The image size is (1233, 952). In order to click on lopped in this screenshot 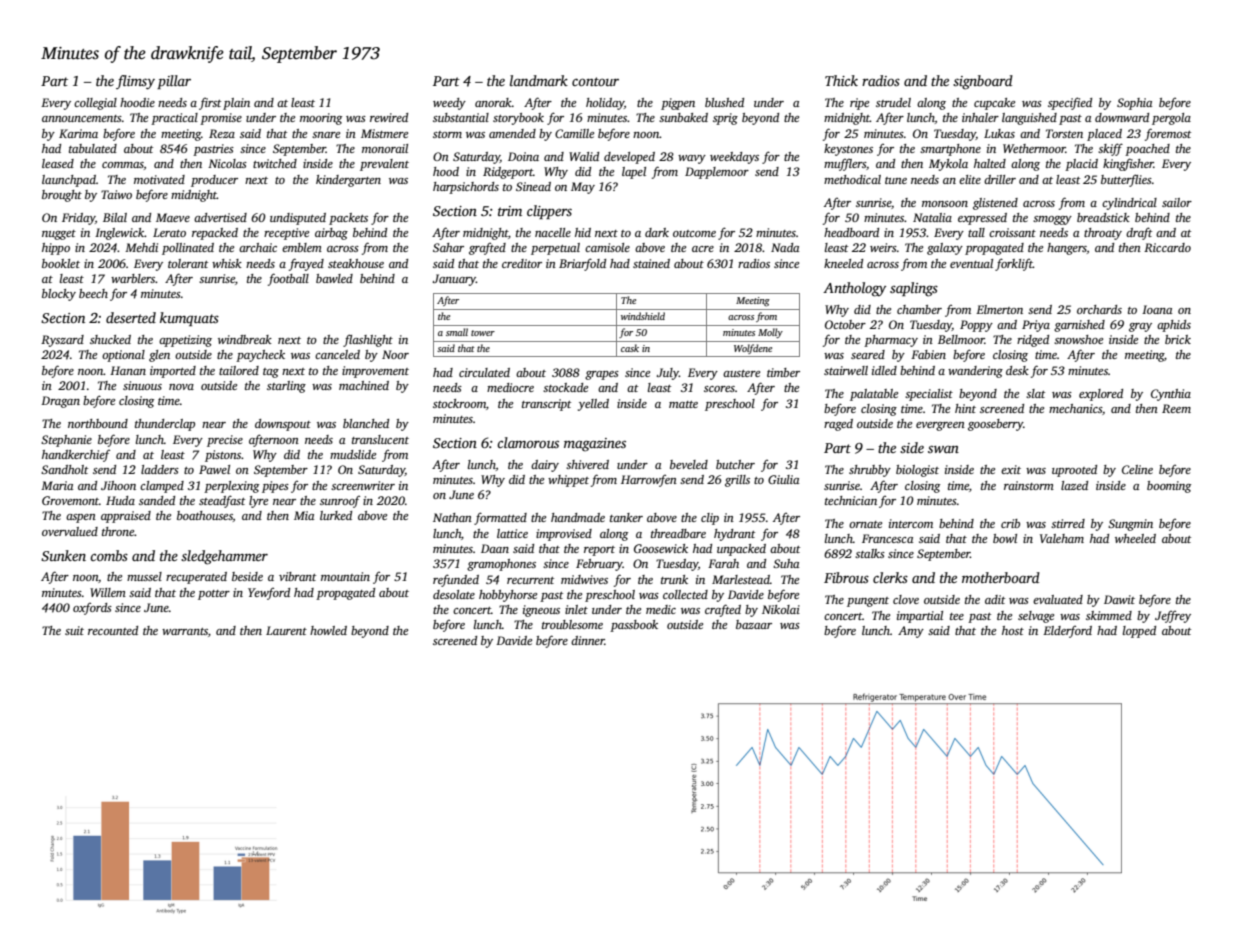, I will do `click(1139, 632)`.
